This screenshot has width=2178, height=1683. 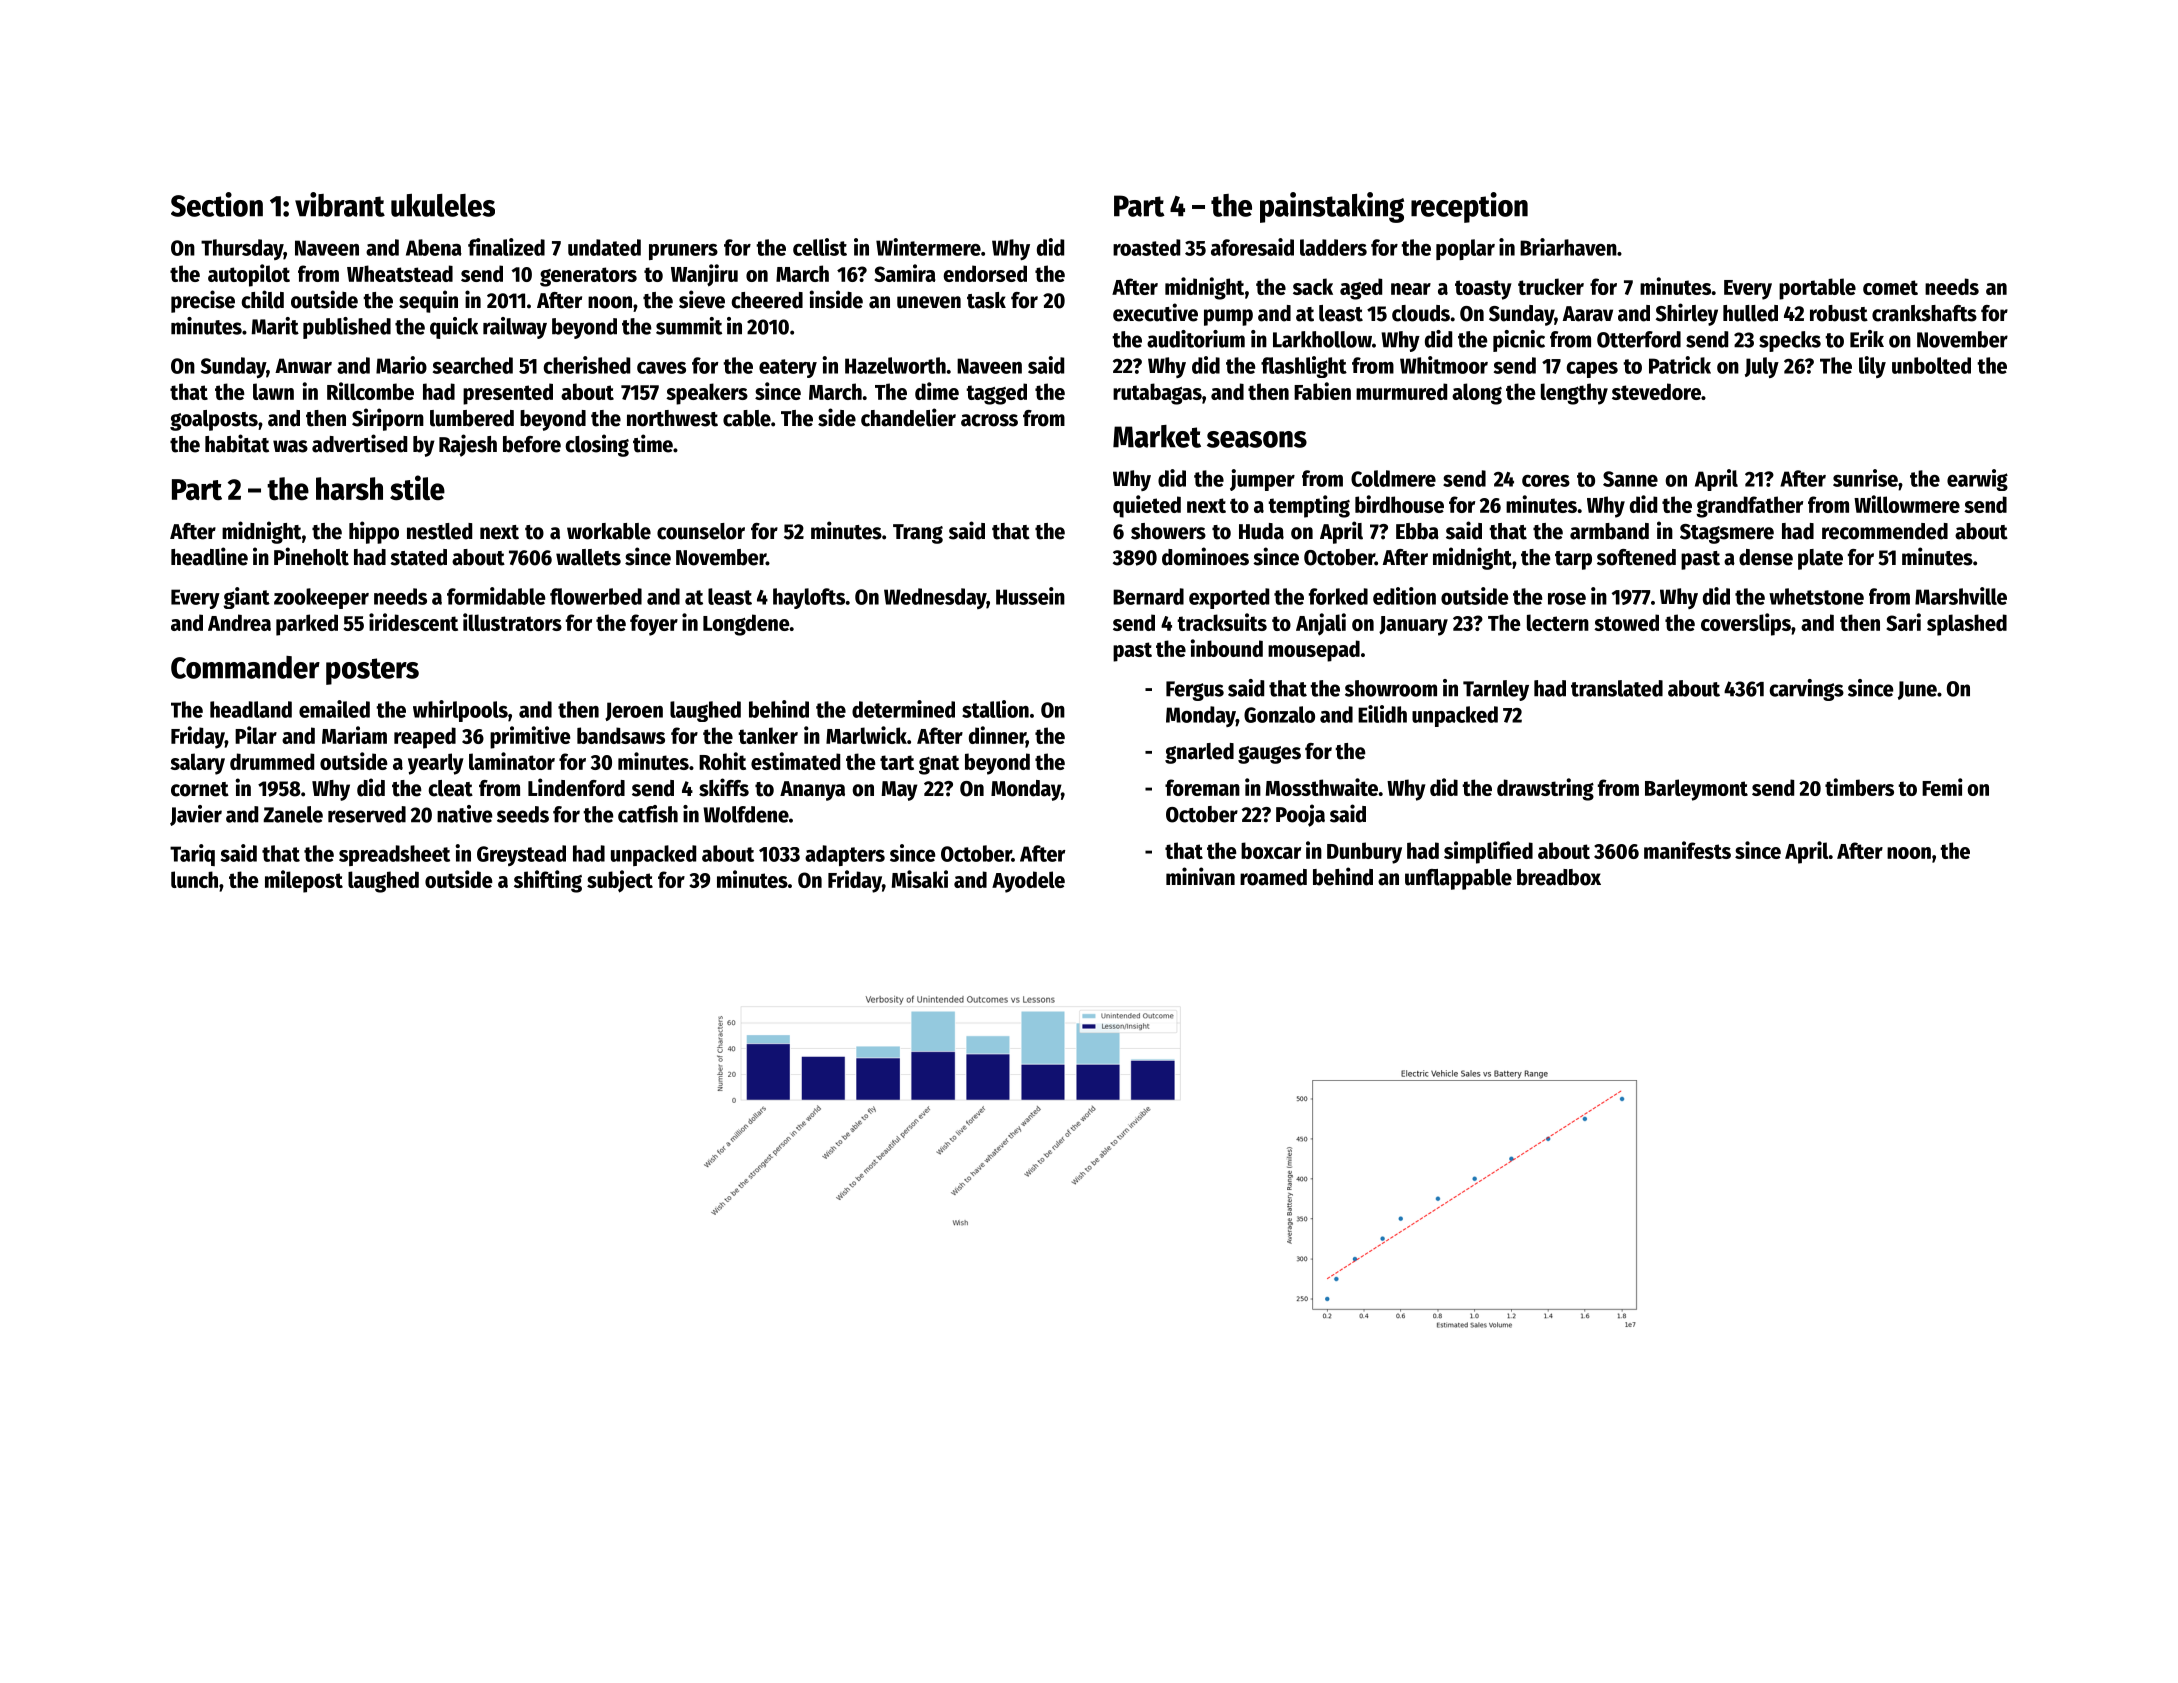 I want to click on ukuleles, so click(x=443, y=205).
